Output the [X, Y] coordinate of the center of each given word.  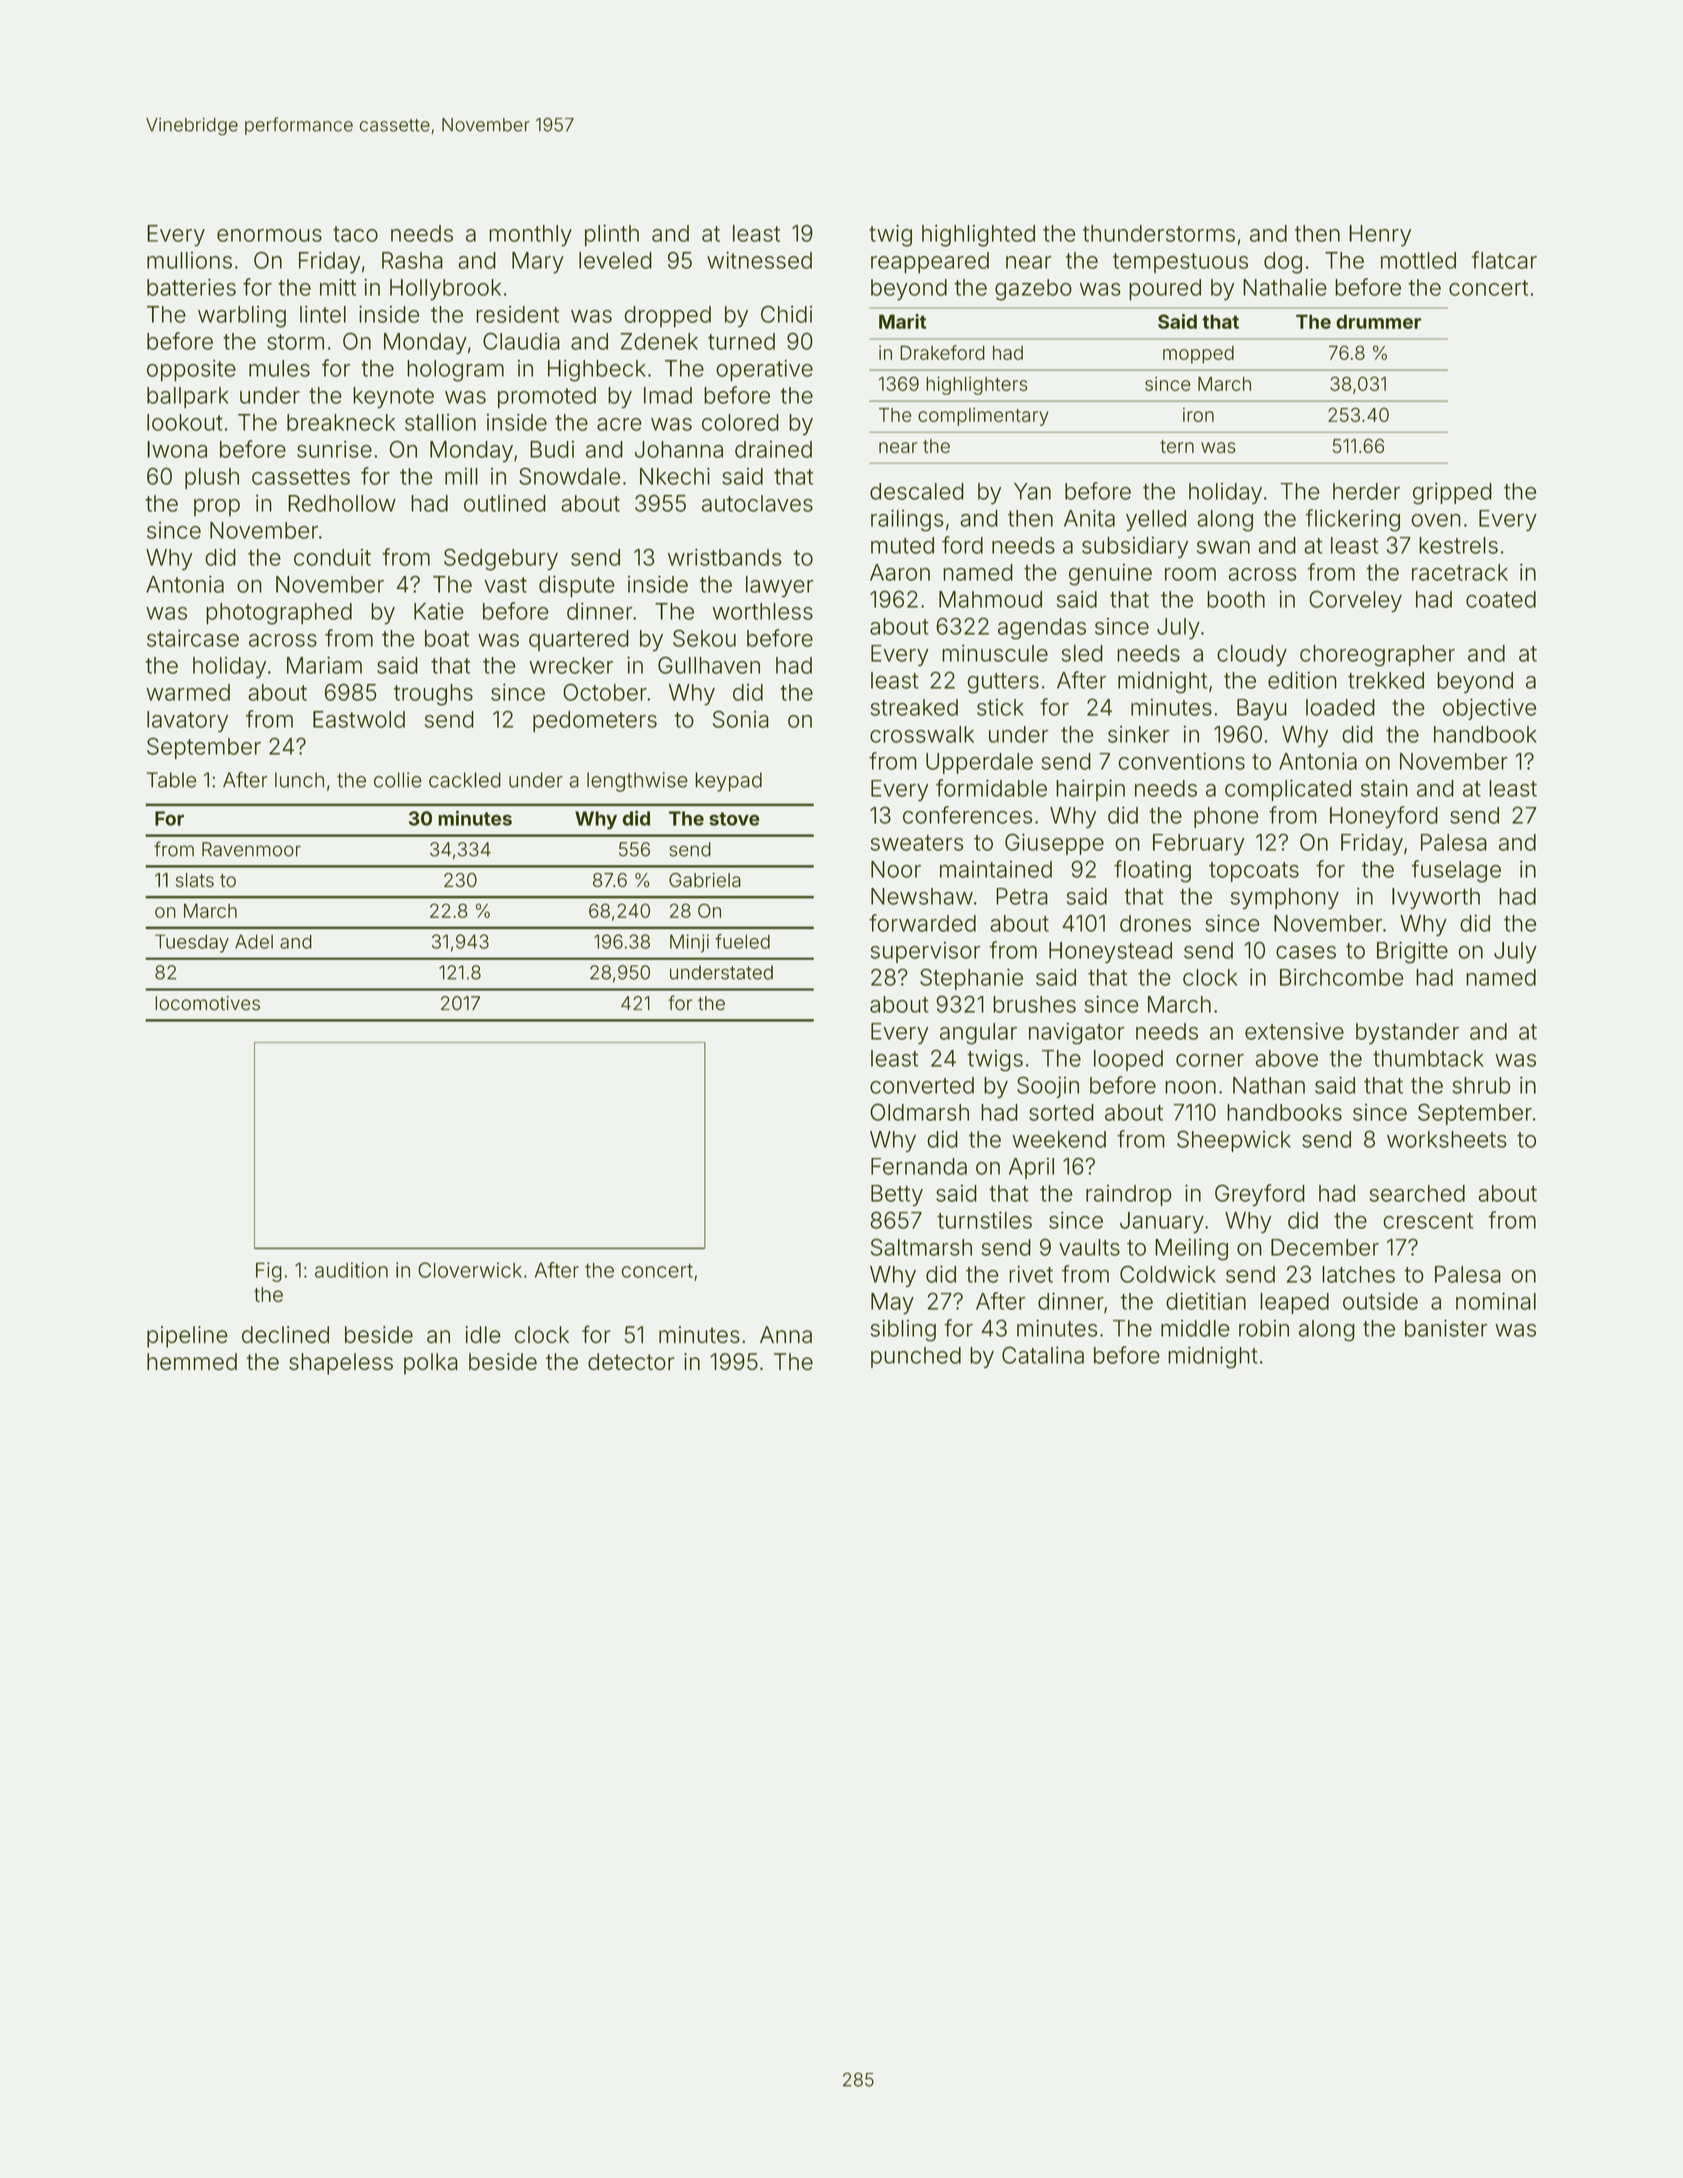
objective [1489, 709]
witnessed [759, 260]
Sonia [741, 719]
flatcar [1504, 260]
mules [279, 368]
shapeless [341, 1364]
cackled [465, 780]
